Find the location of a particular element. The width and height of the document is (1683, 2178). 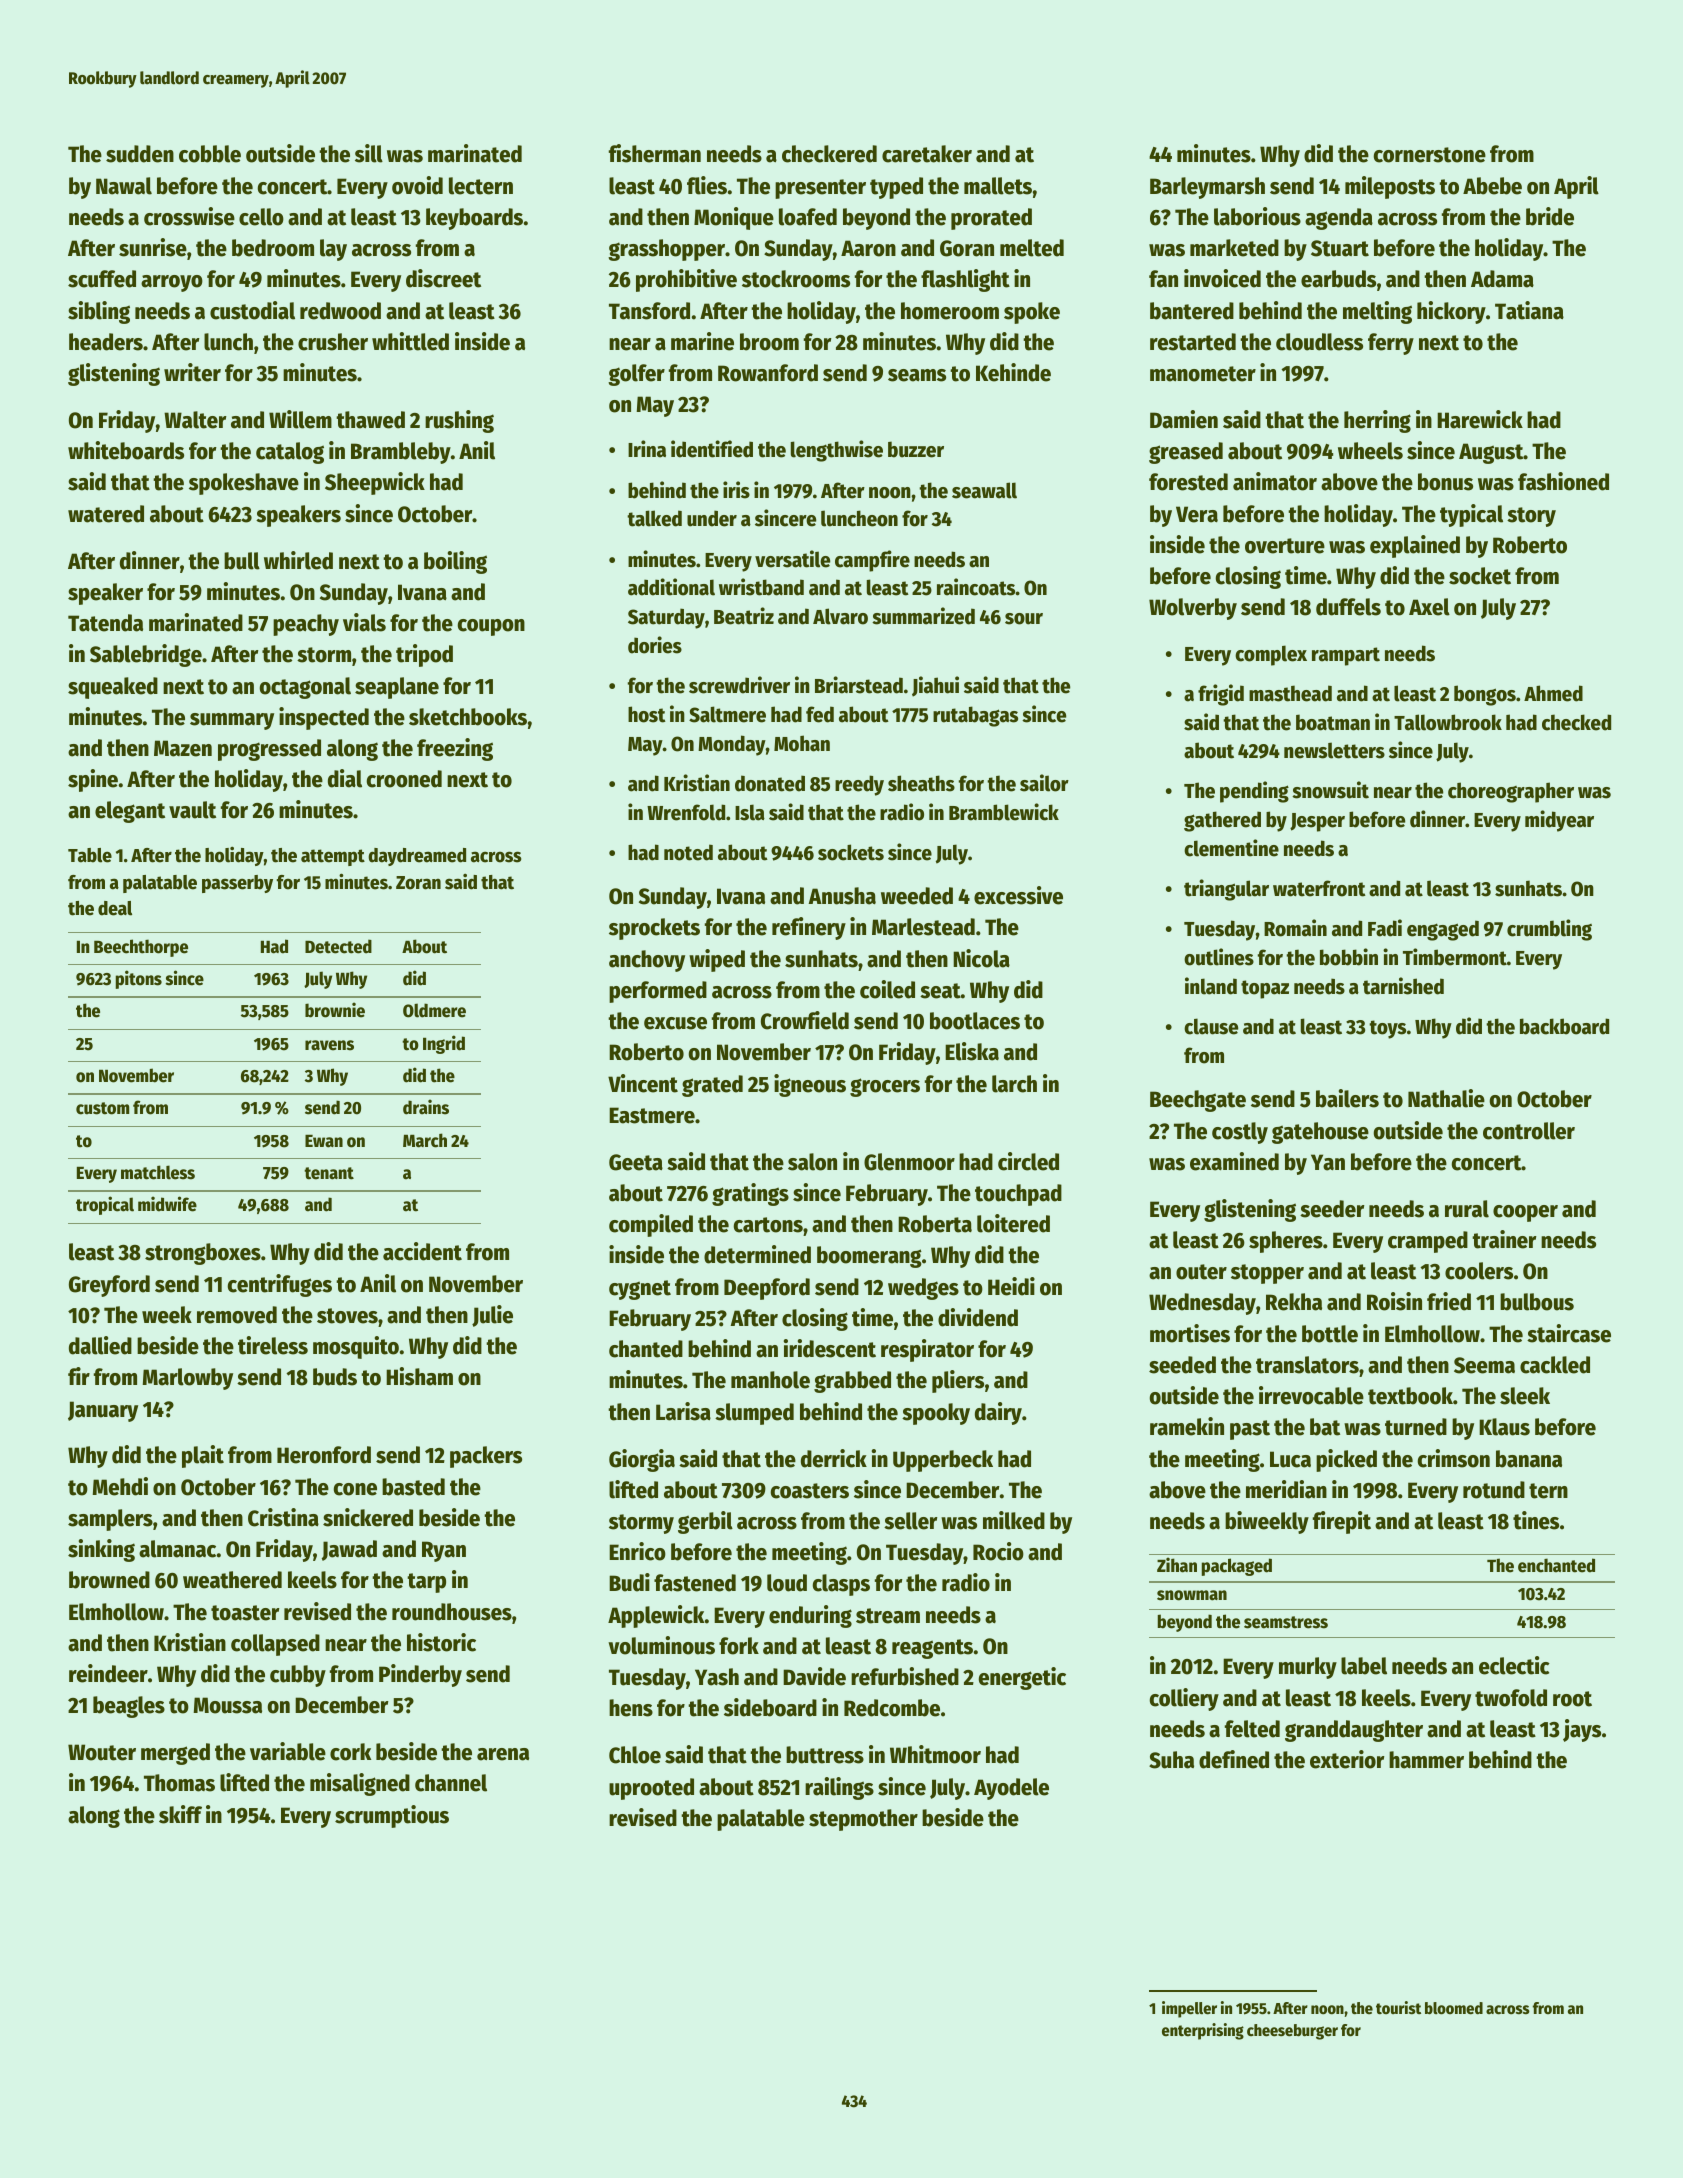

boomerang is located at coordinates (869, 1257).
